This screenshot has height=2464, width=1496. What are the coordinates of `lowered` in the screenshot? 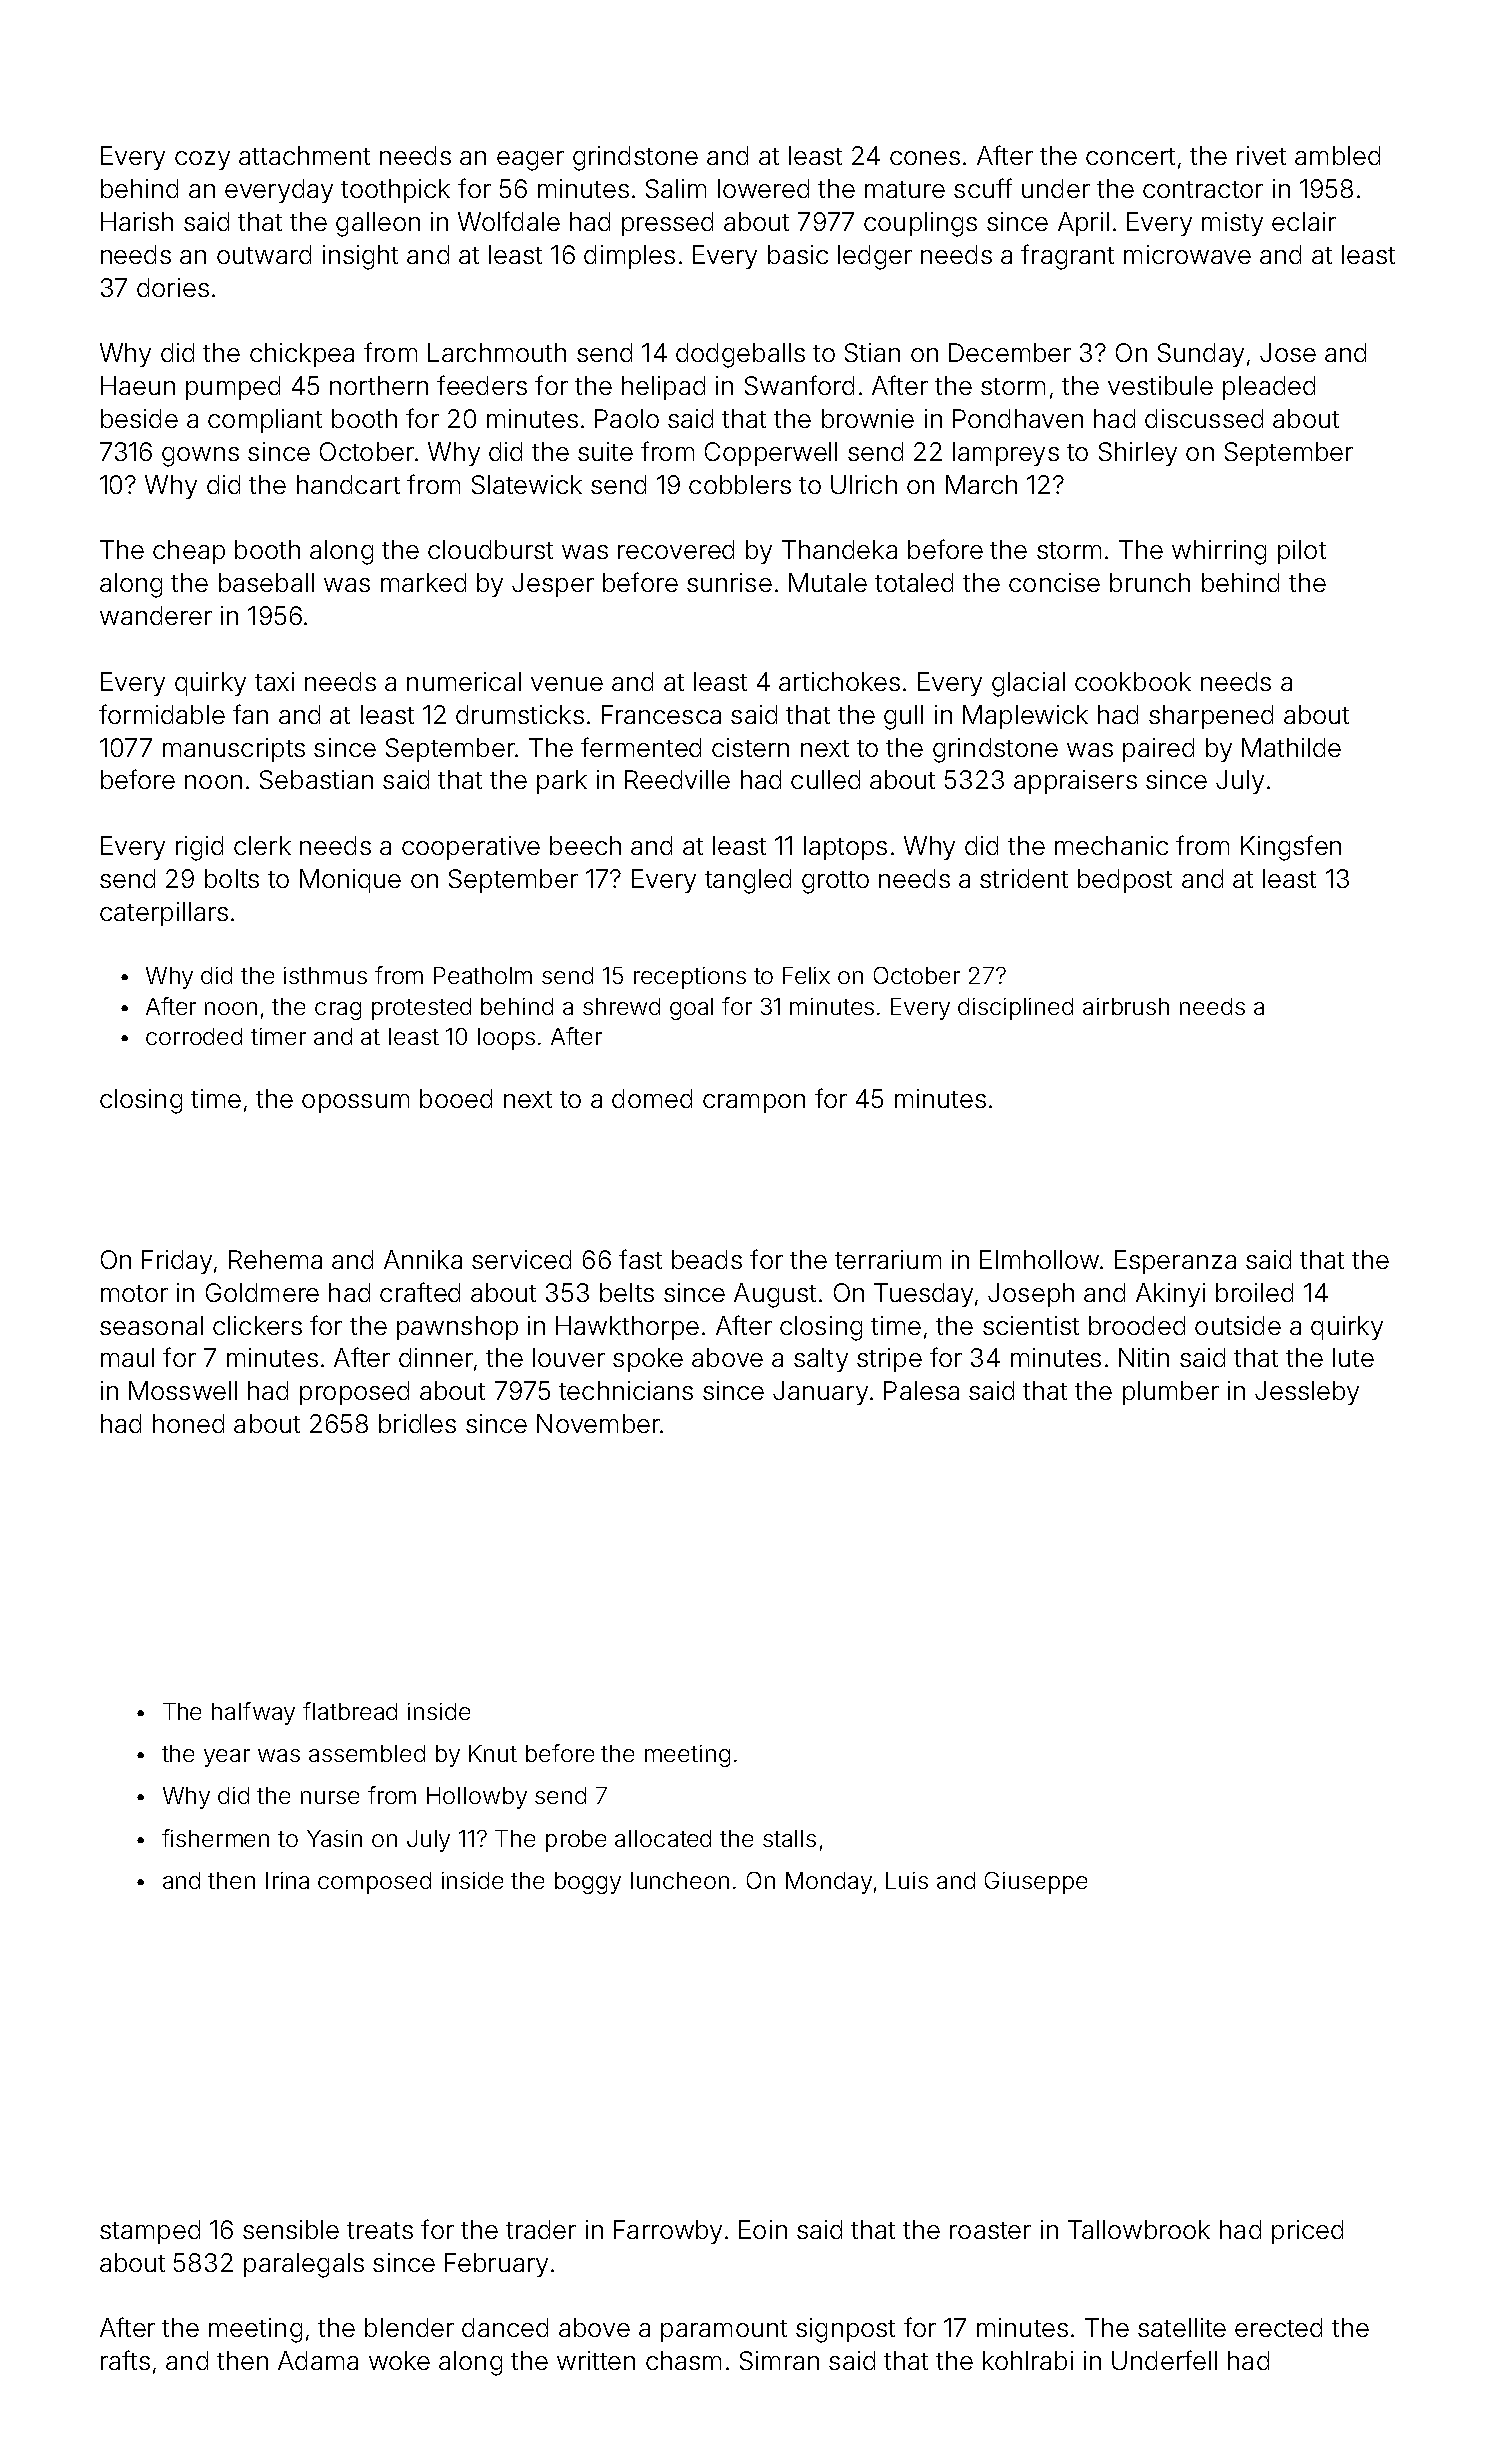 It's located at (763, 188).
